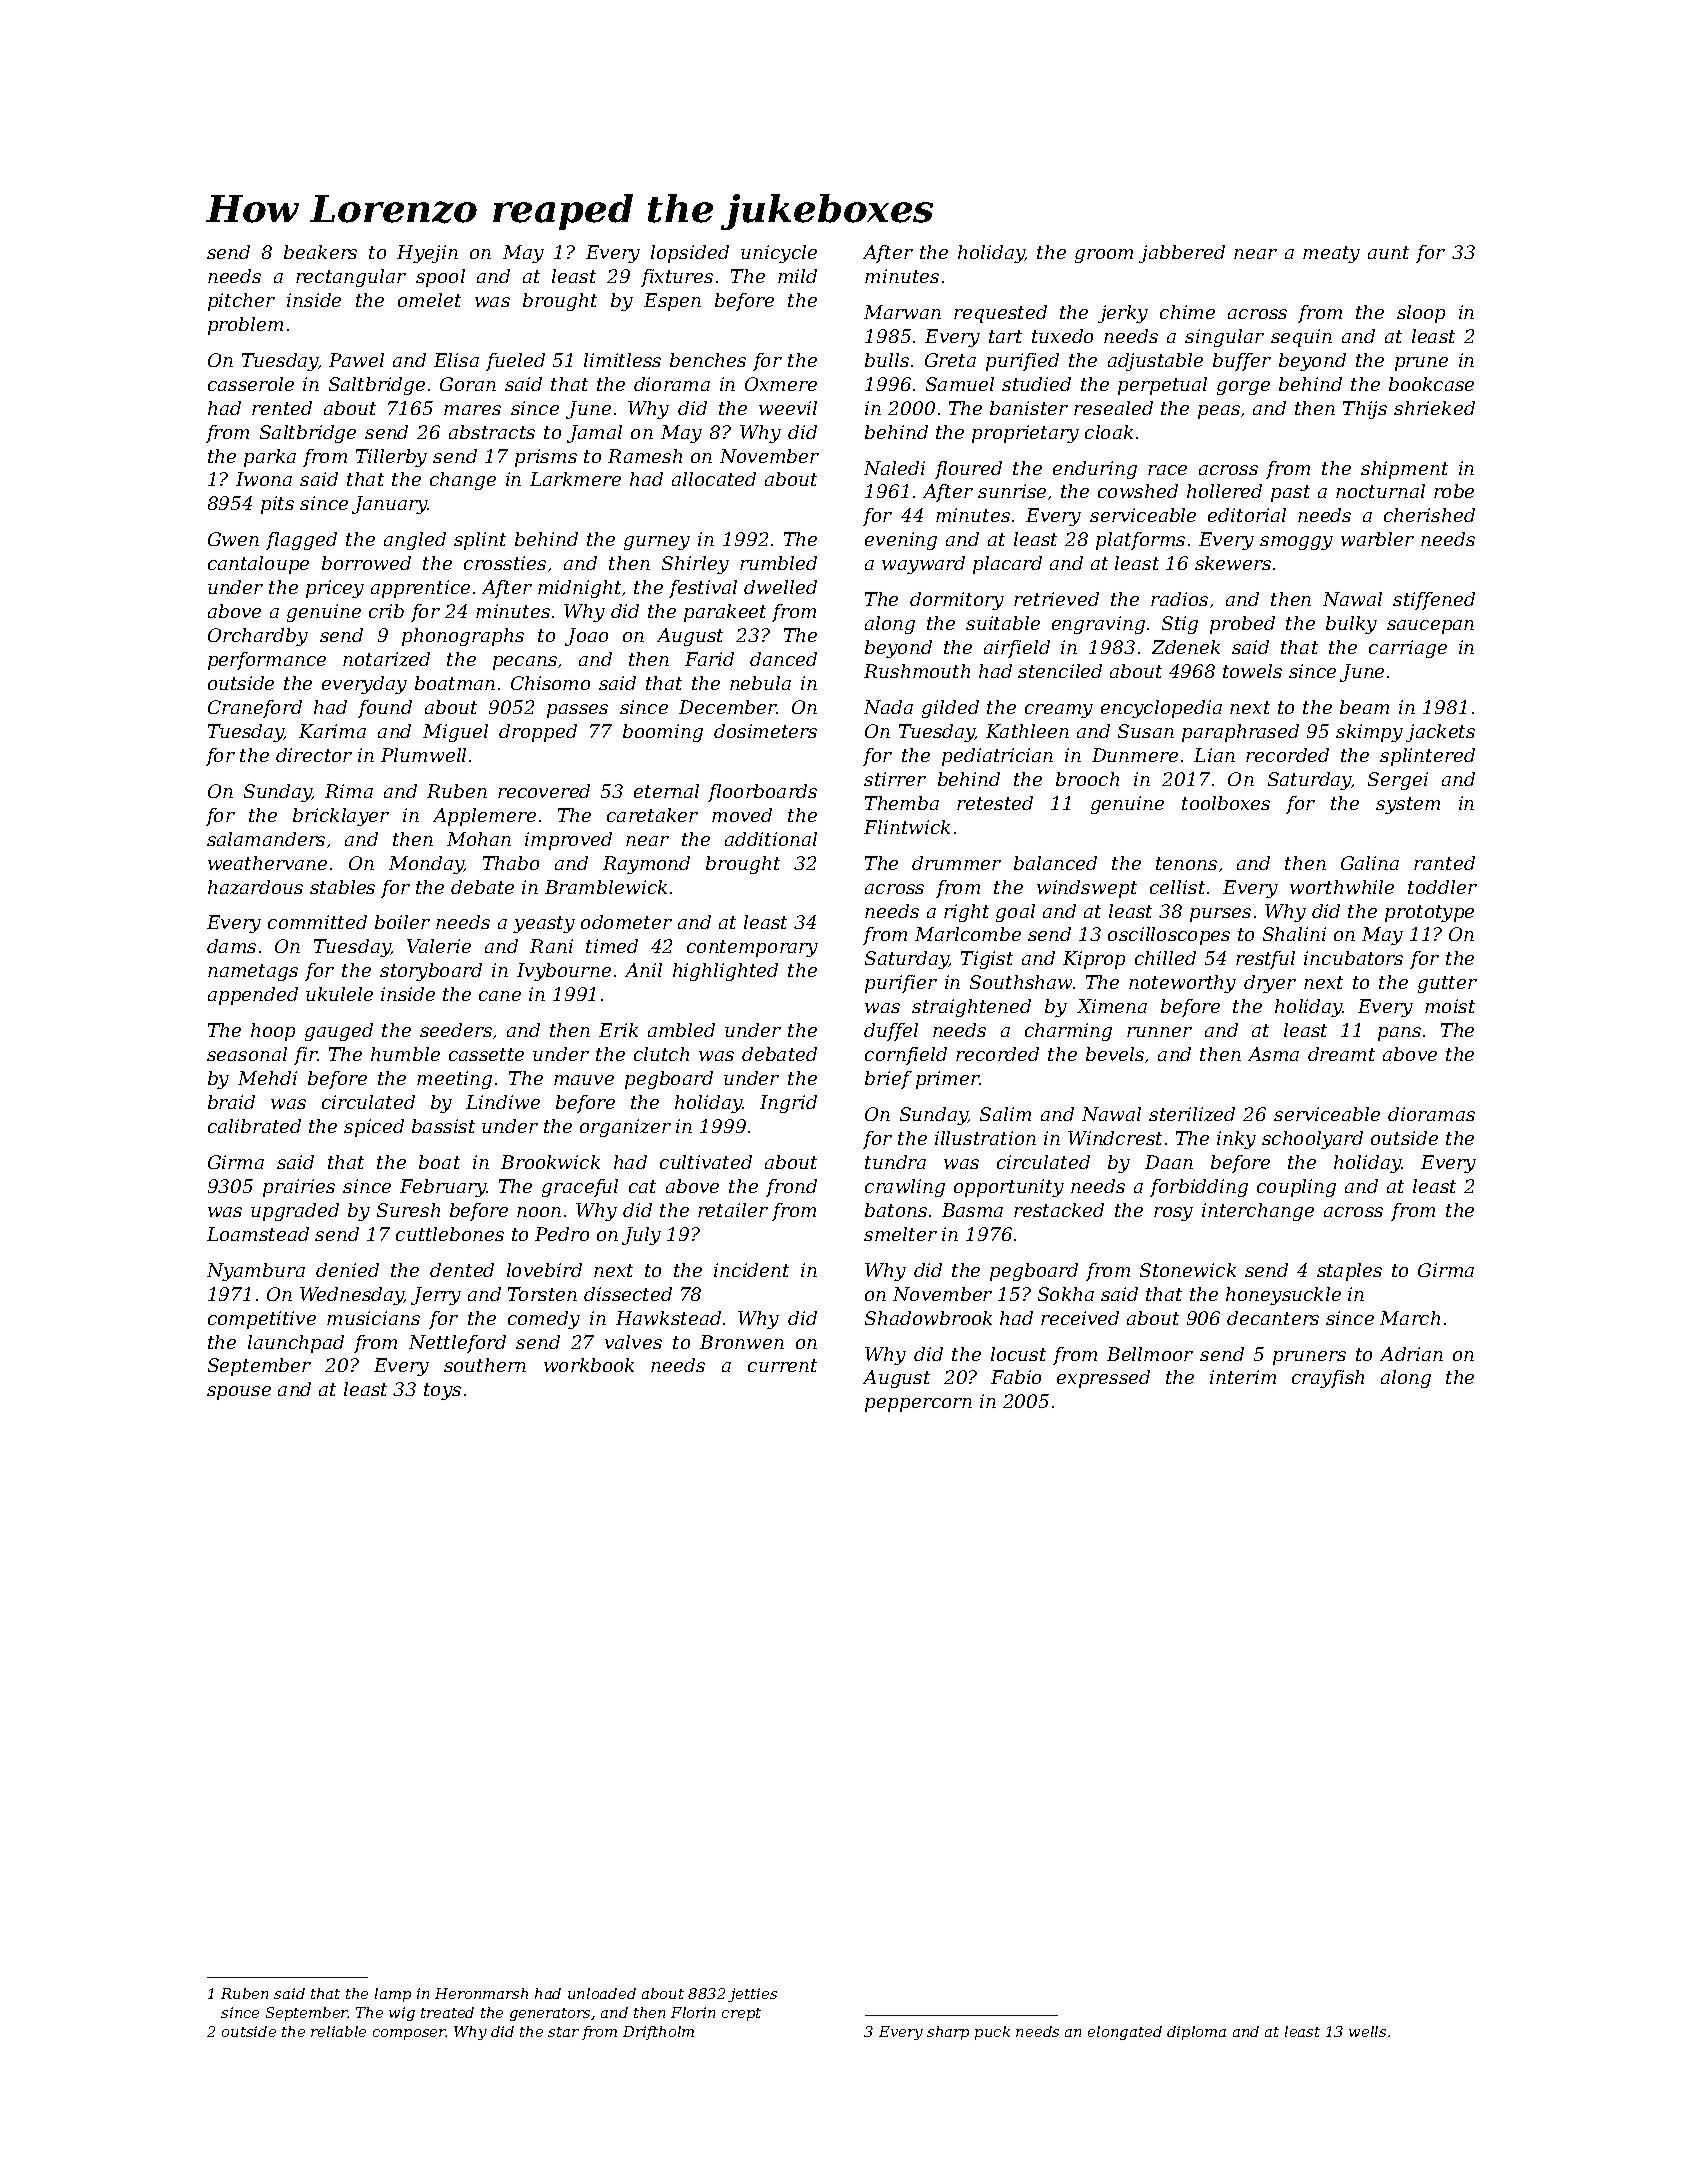 The width and height of the screenshot is (1683, 2178). What do you see at coordinates (550, 2014) in the screenshot?
I see `generators` at bounding box center [550, 2014].
